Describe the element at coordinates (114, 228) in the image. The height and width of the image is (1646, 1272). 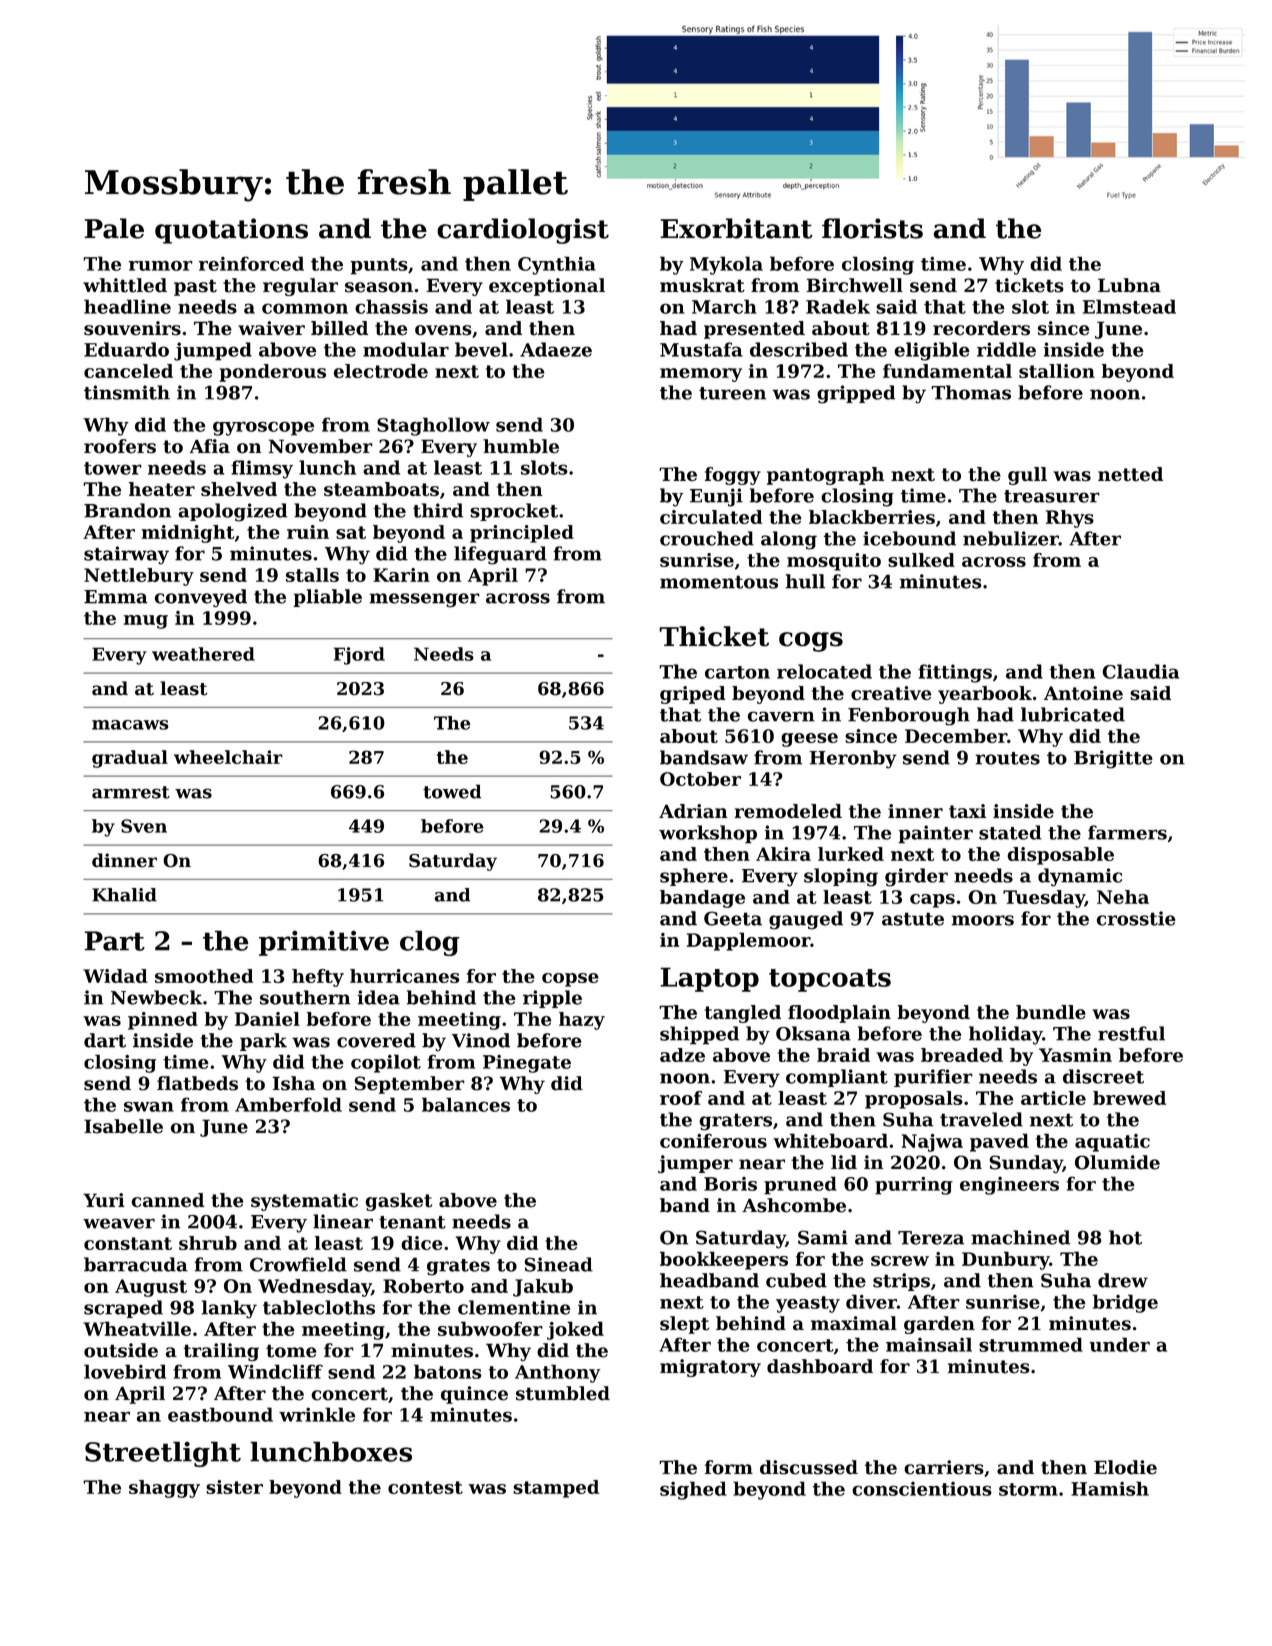
I see `Pale` at that location.
